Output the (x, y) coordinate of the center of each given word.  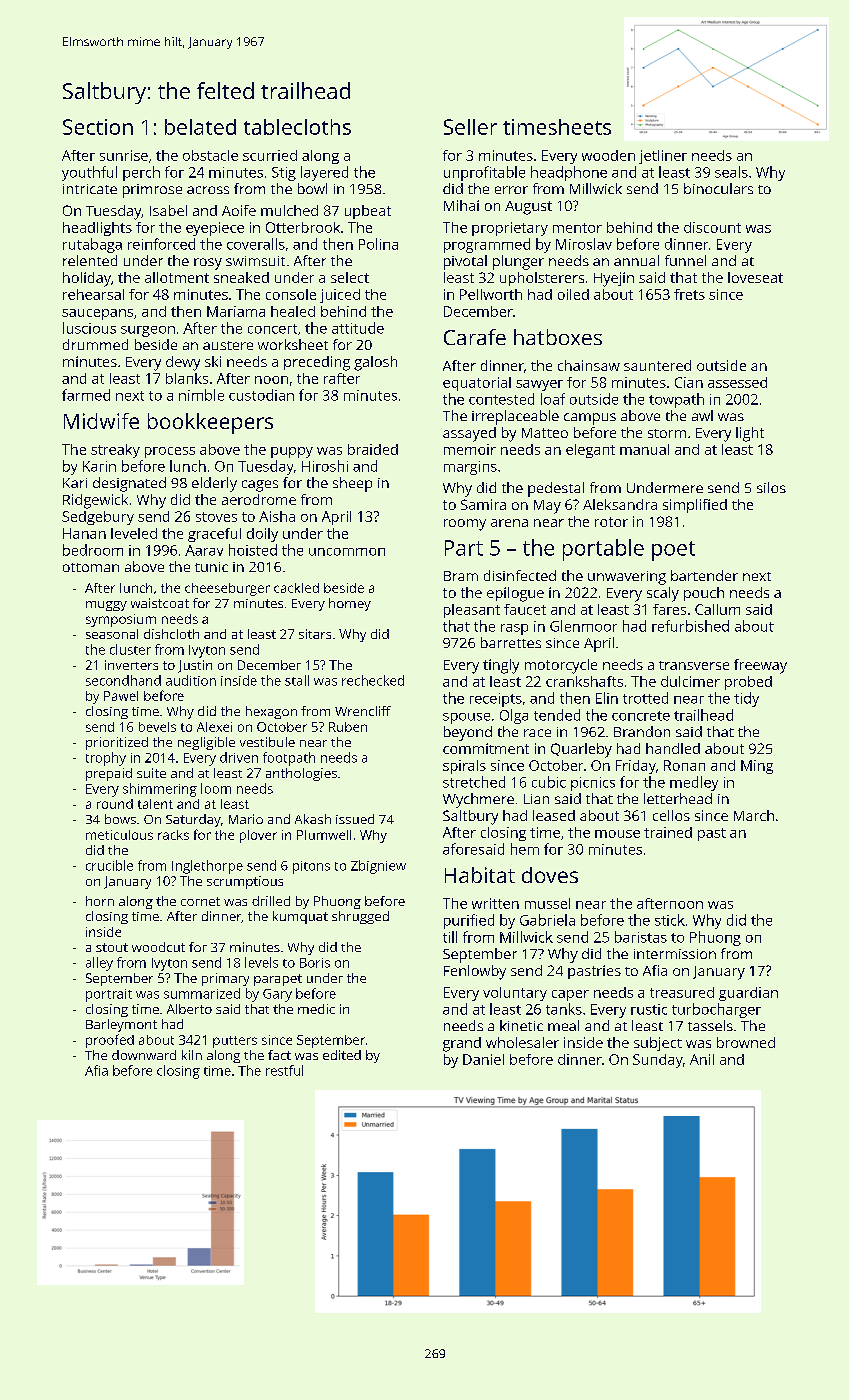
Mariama (236, 311)
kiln (192, 1055)
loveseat (755, 277)
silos (771, 487)
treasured (682, 992)
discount (712, 227)
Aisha (277, 516)
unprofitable (484, 173)
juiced (340, 296)
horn (100, 901)
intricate (90, 189)
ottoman (91, 567)
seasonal (112, 634)
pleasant (472, 611)
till (450, 937)
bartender (704, 575)
